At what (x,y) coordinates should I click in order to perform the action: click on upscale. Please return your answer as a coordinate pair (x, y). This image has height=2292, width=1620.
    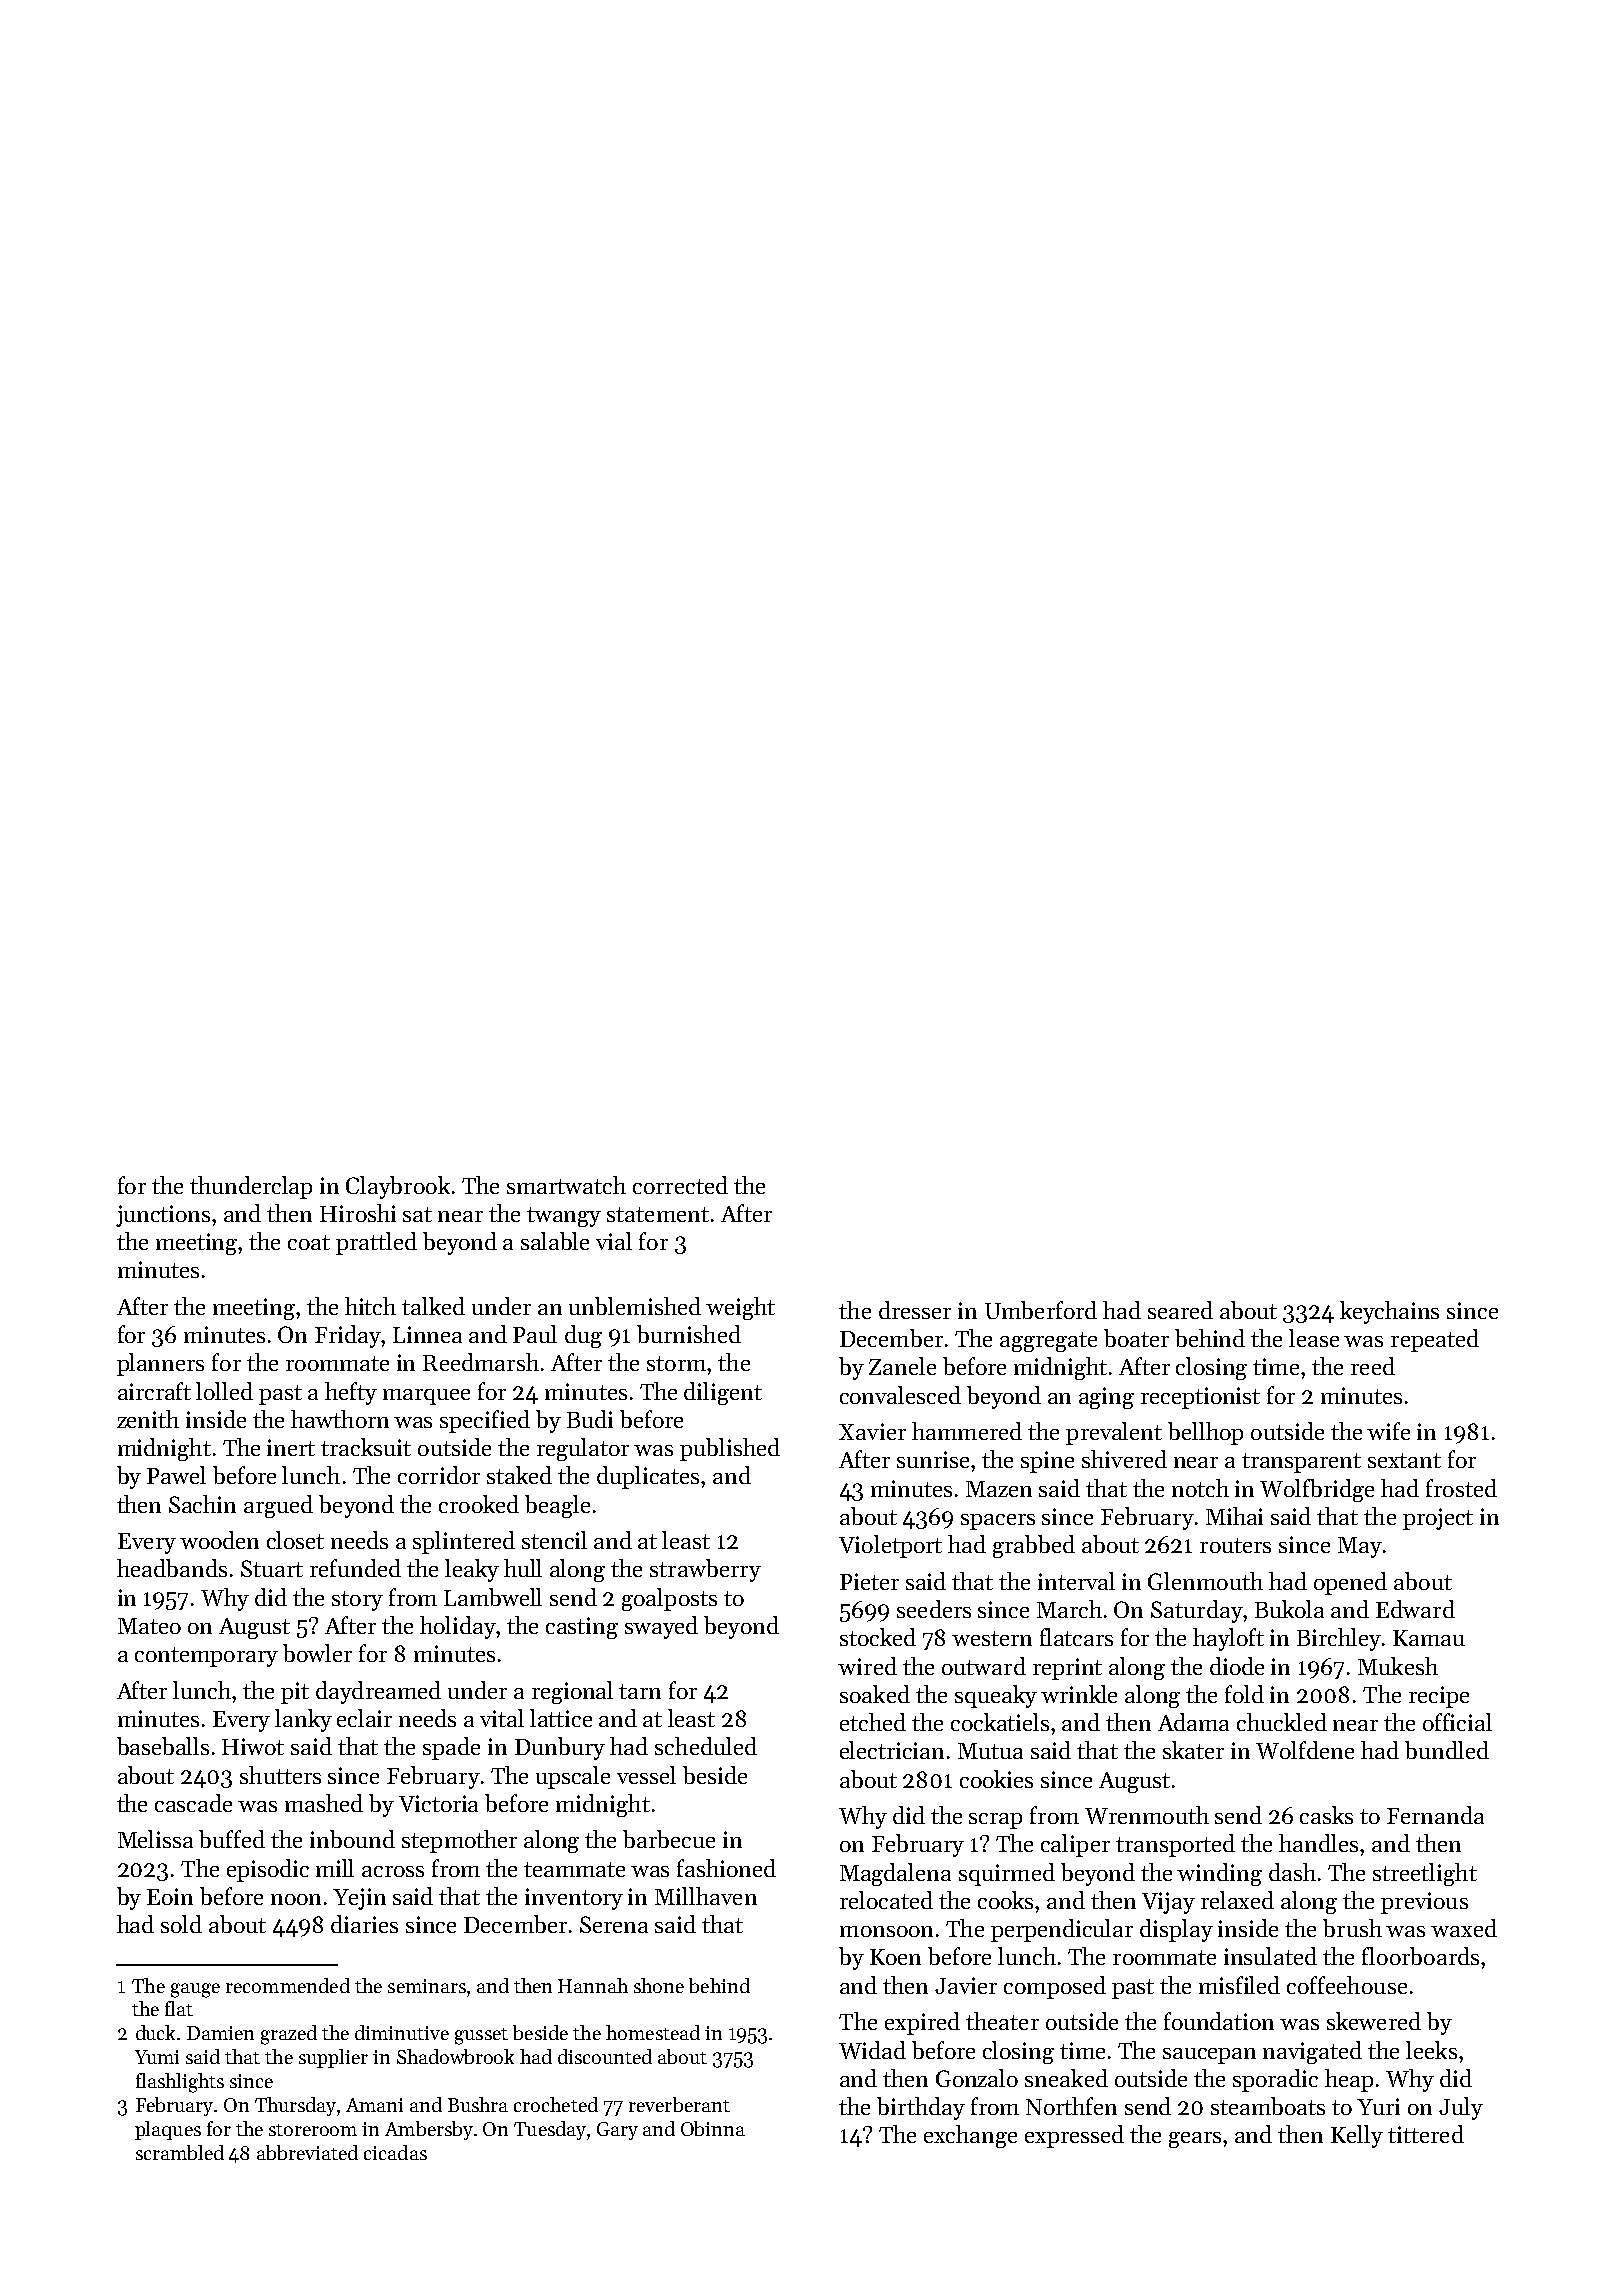
    Looking at the image, I should click on (573, 1777).
